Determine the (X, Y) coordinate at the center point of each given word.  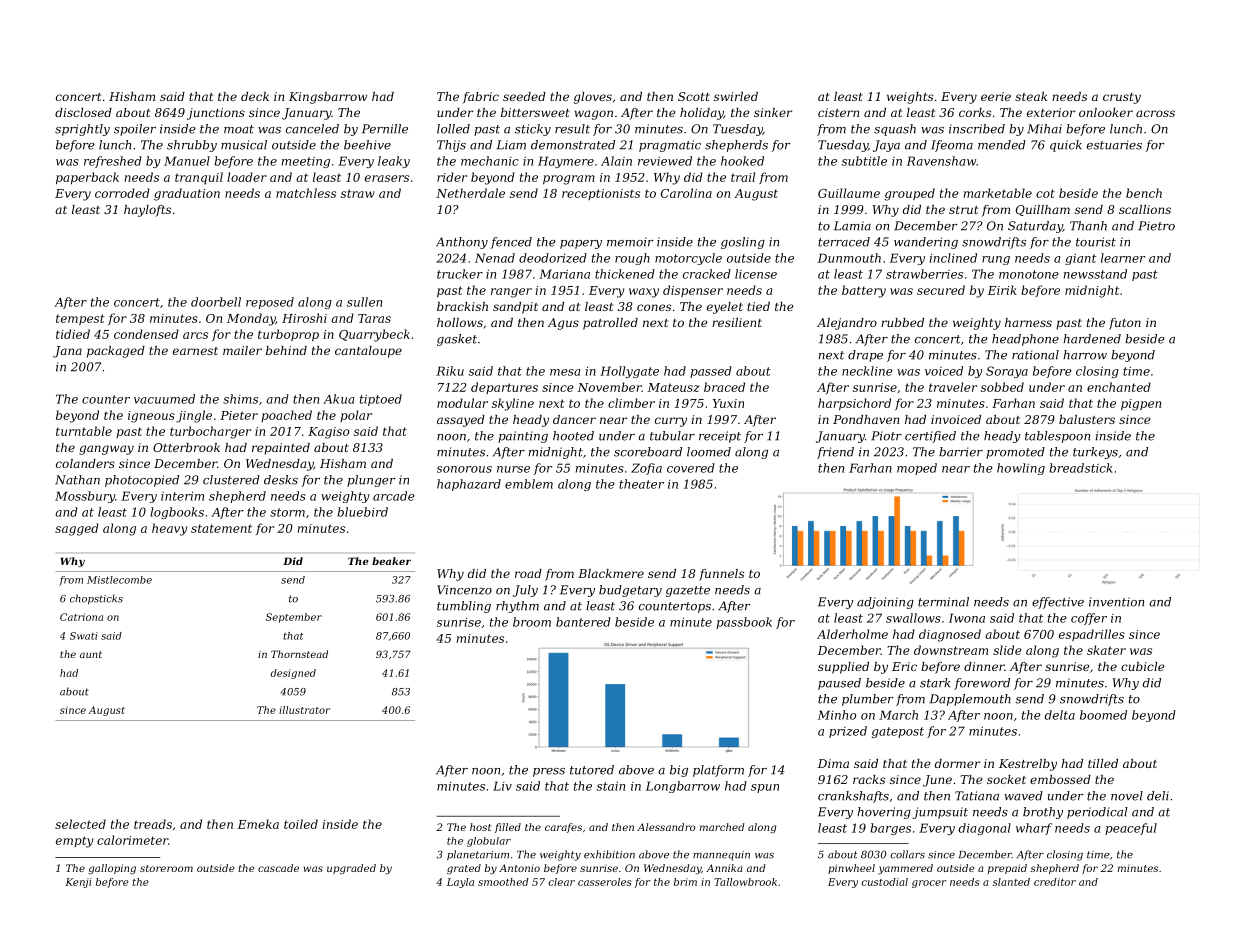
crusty (1122, 98)
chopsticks (96, 599)
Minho (837, 715)
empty (74, 842)
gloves (593, 98)
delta (1060, 715)
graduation (187, 194)
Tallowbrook (745, 882)
